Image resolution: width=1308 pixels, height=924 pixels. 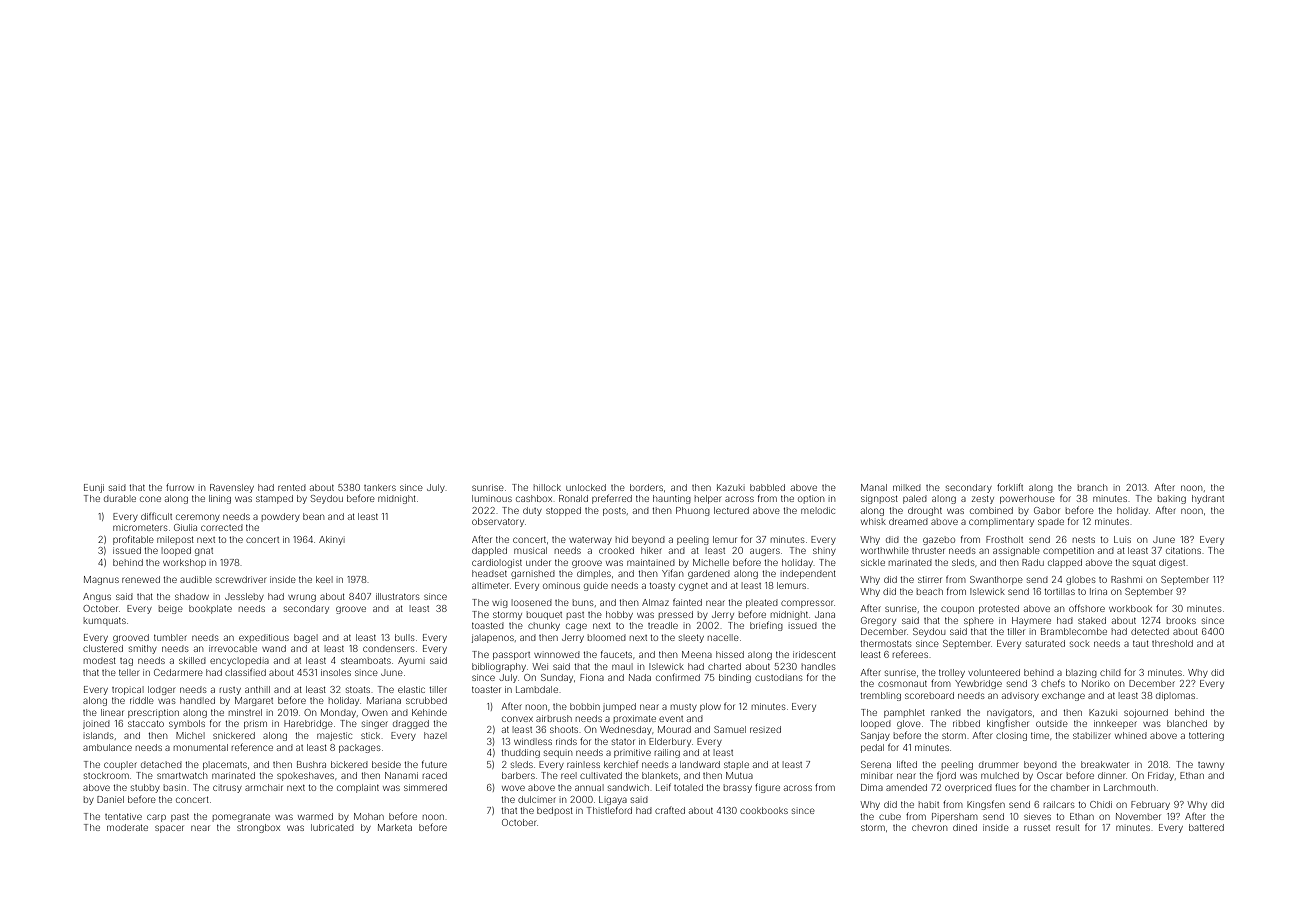 What do you see at coordinates (94, 488) in the screenshot?
I see `Eunji` at bounding box center [94, 488].
